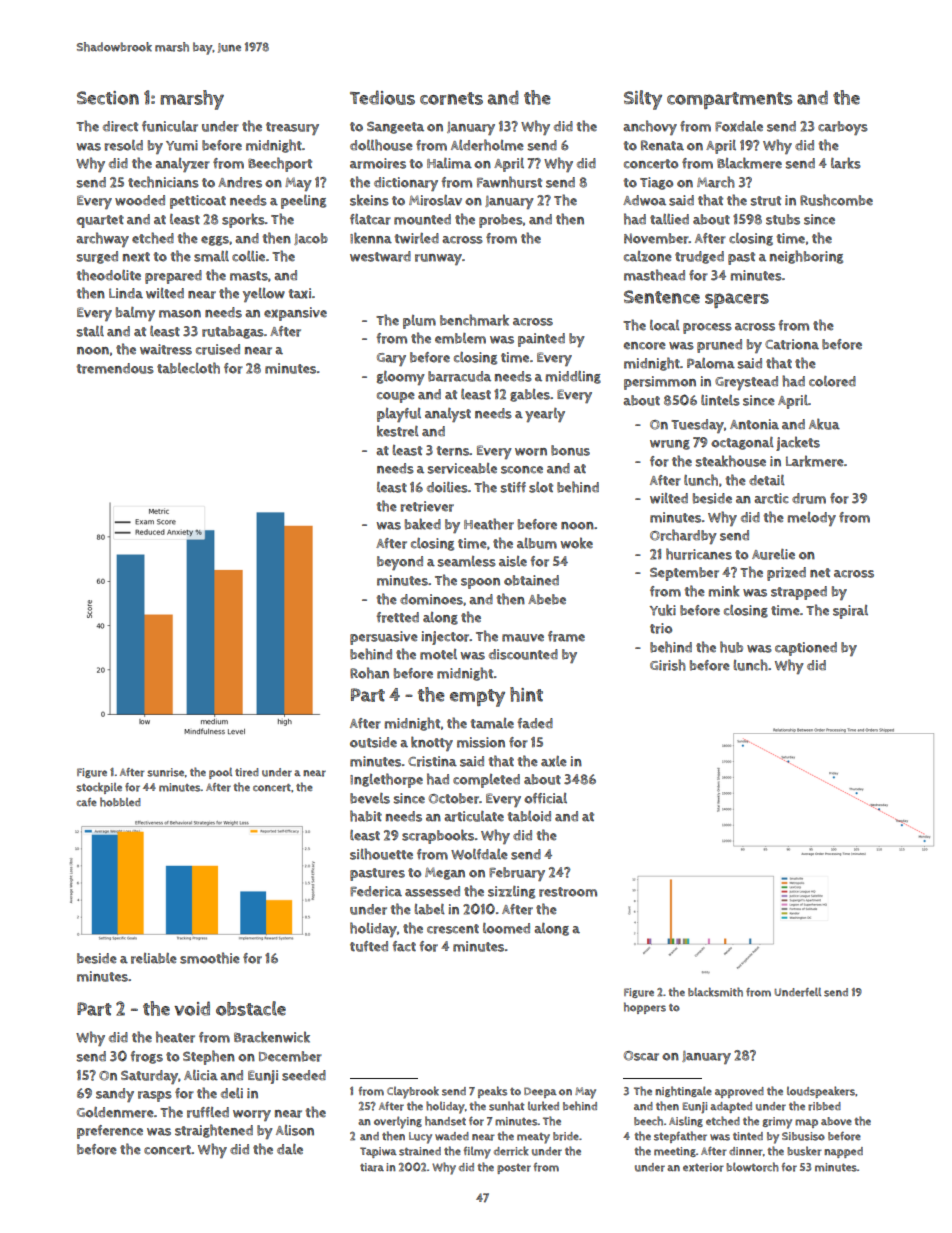  I want to click on larks, so click(846, 163).
